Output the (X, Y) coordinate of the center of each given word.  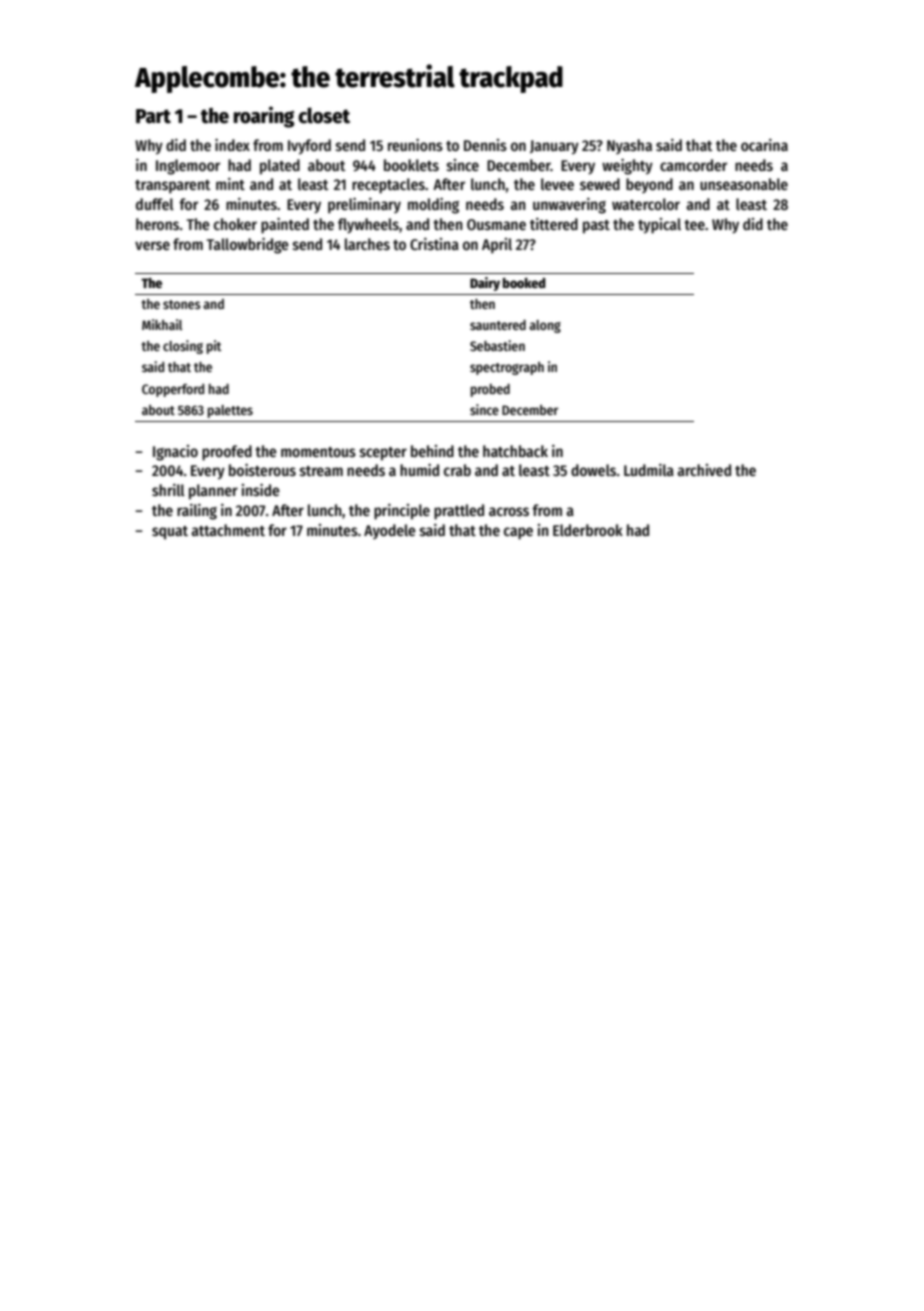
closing (183, 347)
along (545, 326)
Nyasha (629, 146)
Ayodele (390, 531)
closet (324, 115)
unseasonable (744, 184)
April (497, 246)
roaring (264, 117)
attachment (228, 530)
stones (182, 304)
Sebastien (497, 345)
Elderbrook (588, 530)
